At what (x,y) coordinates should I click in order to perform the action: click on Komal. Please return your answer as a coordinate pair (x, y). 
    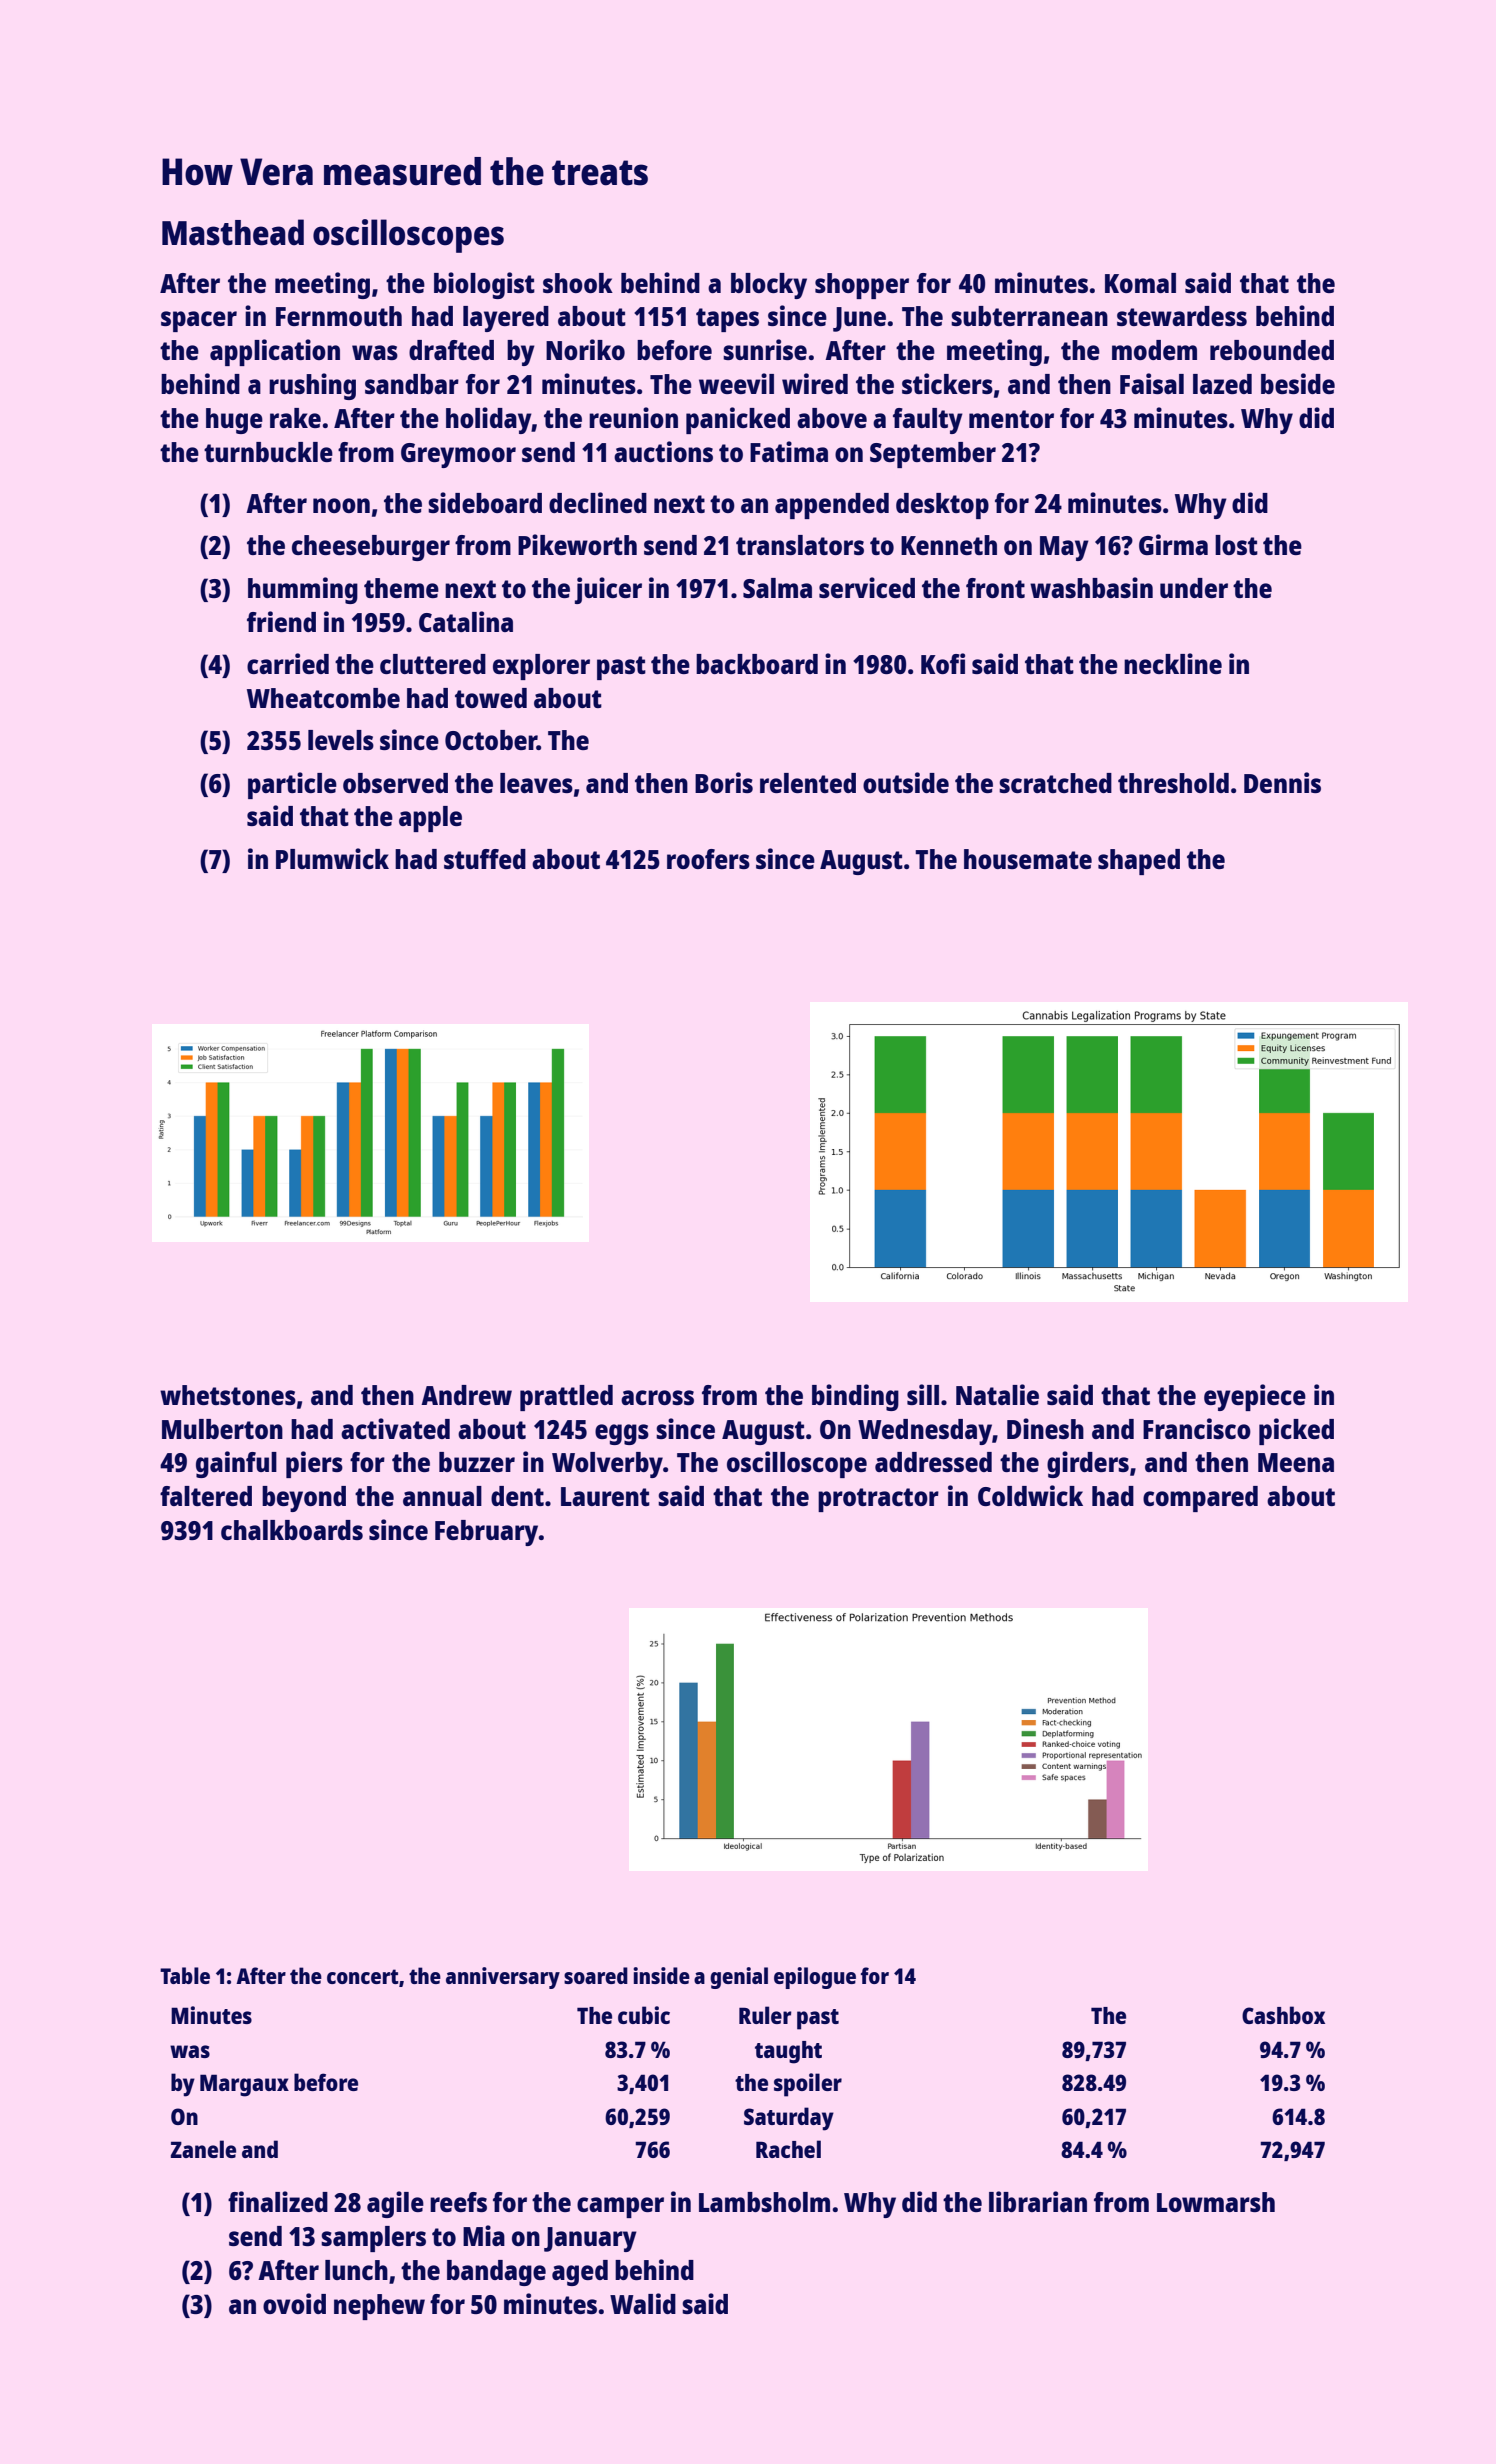
    Looking at the image, I should click on (1140, 283).
